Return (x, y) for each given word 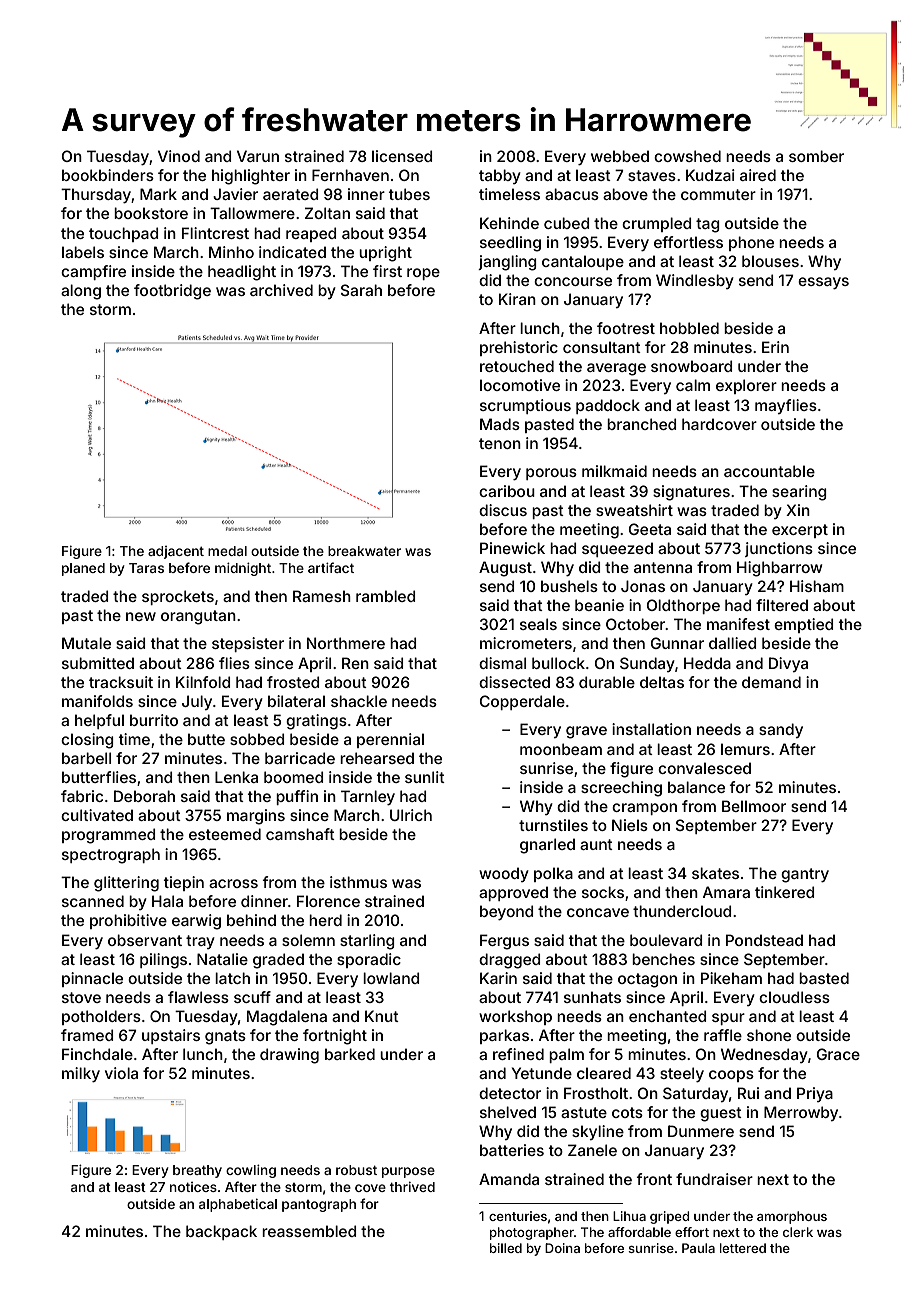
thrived (412, 1187)
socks (603, 892)
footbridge (172, 292)
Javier (235, 194)
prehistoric (519, 348)
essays (823, 283)
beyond (506, 912)
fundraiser (714, 1179)
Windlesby (695, 281)
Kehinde (509, 223)
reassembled (309, 1231)
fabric (82, 796)
